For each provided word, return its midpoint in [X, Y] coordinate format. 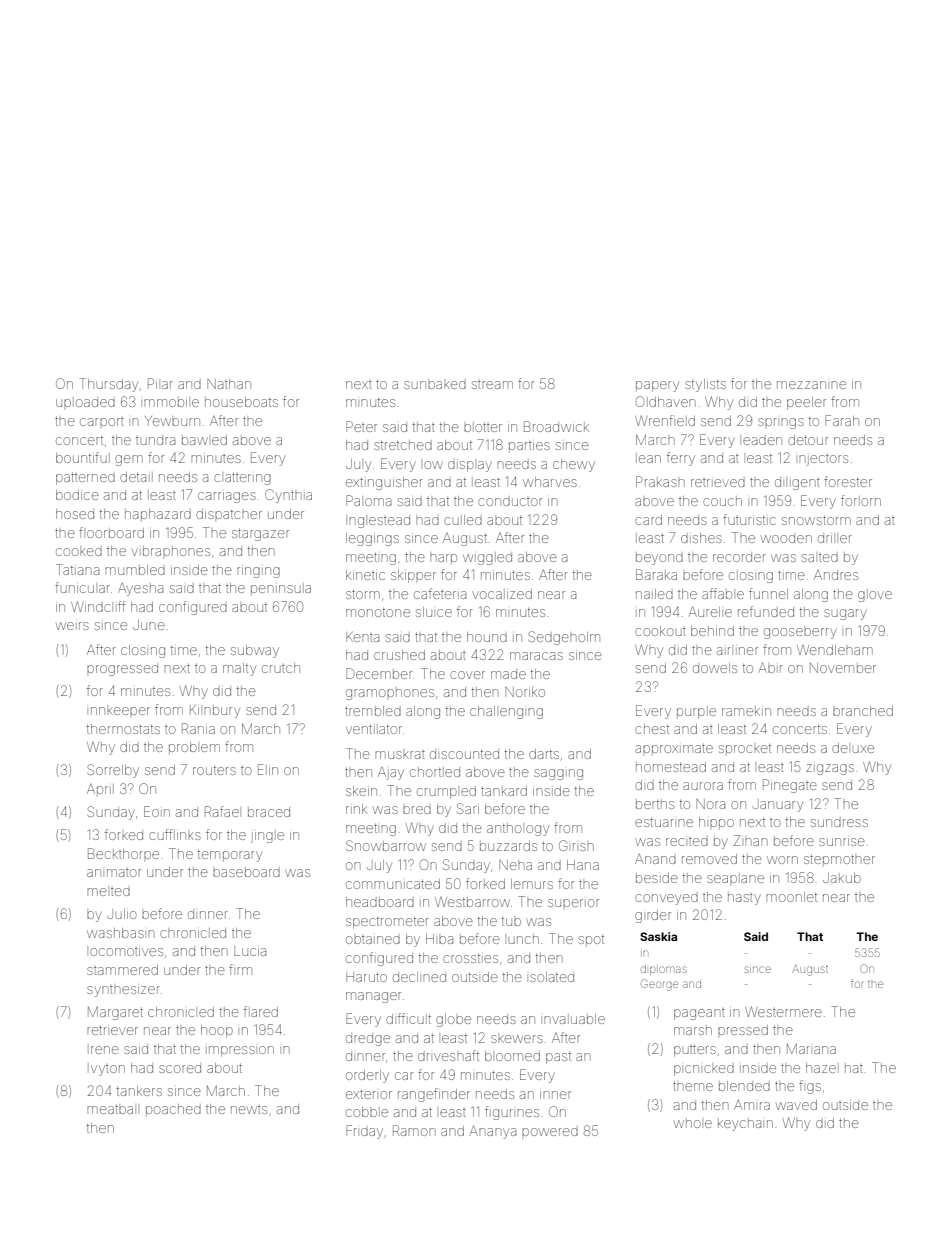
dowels [715, 668]
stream [492, 385]
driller [835, 538]
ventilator [374, 729]
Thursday [108, 385]
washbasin [121, 933]
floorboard [111, 532]
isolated [552, 977]
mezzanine [811, 385]
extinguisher [384, 483]
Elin [268, 769]
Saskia [658, 936]
